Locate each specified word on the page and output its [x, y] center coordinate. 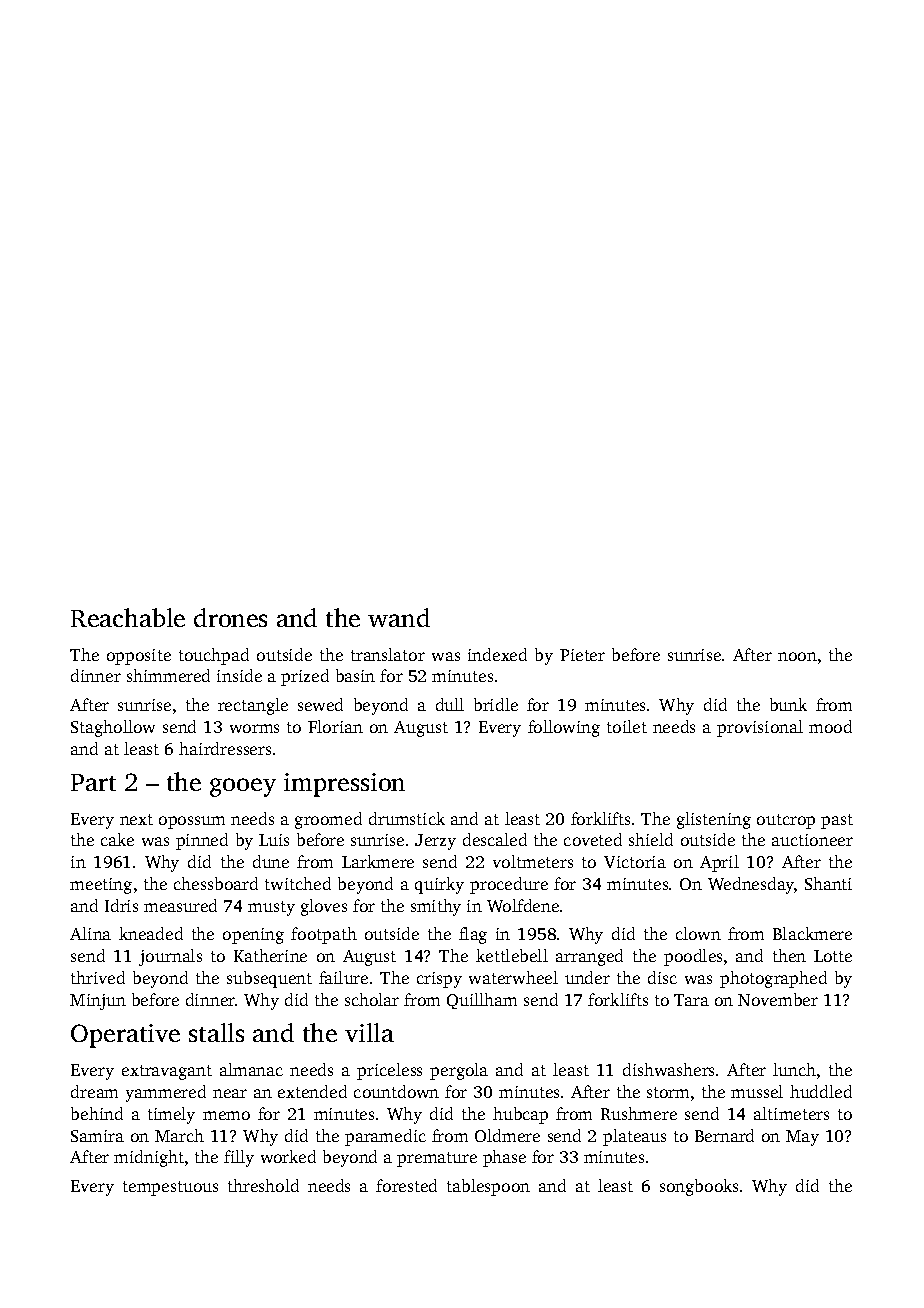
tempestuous [170, 1188]
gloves [324, 907]
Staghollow [113, 728]
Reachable [128, 617]
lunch [794, 1069]
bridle [496, 704]
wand [399, 617]
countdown [396, 1091]
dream [94, 1091]
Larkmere [378, 861]
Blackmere [812, 933]
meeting [101, 886]
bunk [788, 704]
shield [651, 839]
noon [797, 656]
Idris [121, 905]
